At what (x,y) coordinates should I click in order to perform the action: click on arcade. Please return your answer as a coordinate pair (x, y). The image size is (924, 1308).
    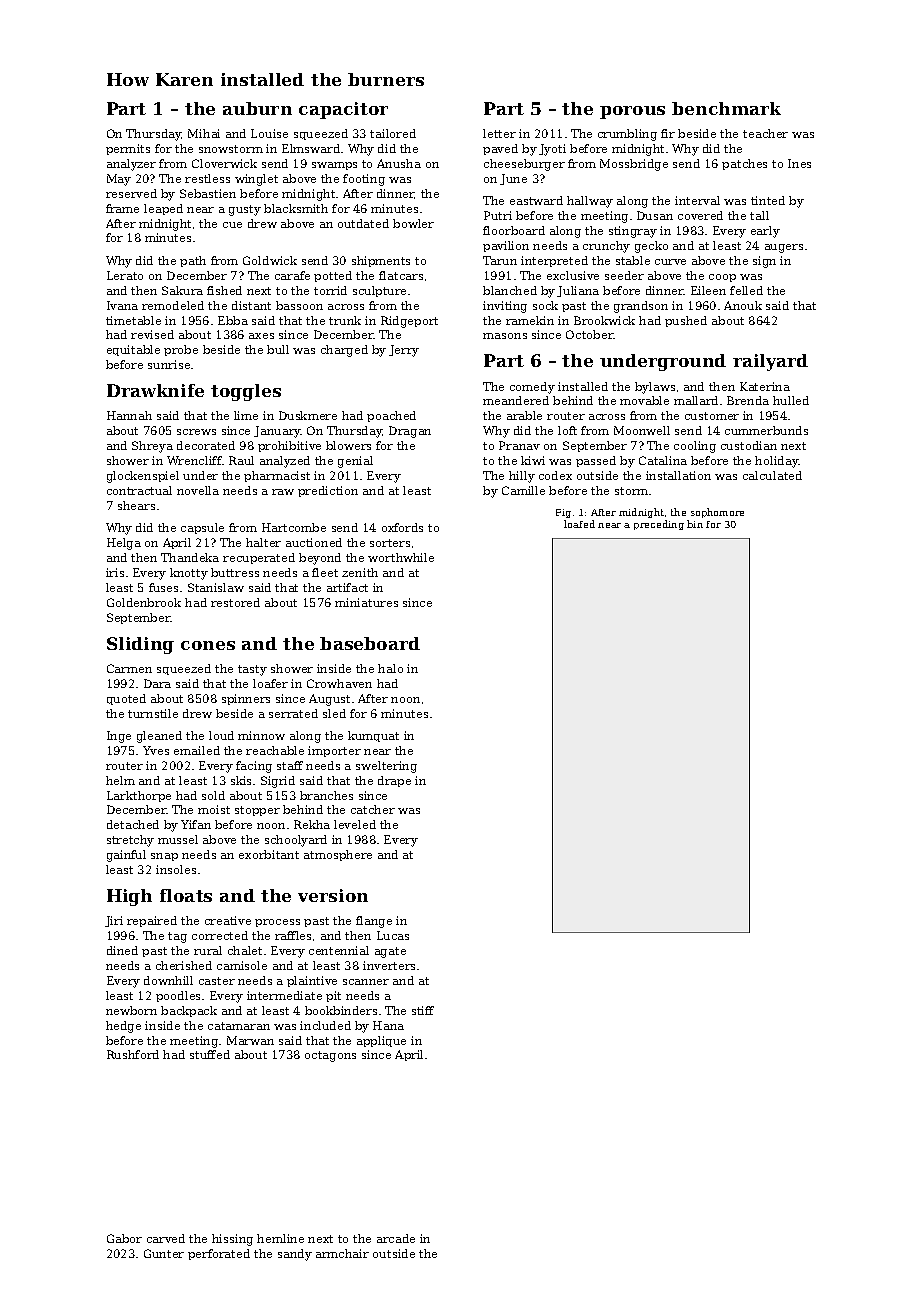
    Looking at the image, I should click on (396, 1238).
